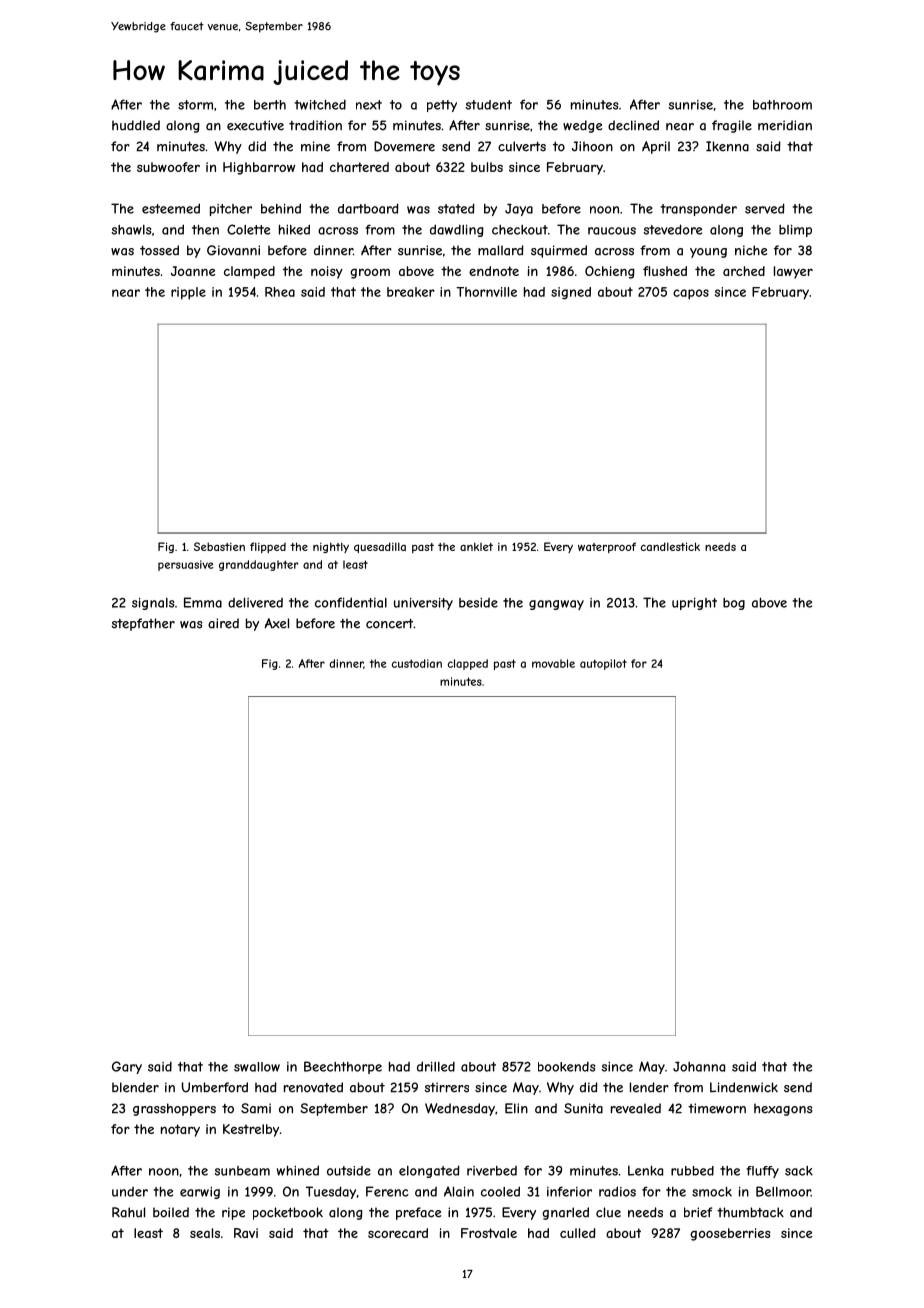 This screenshot has width=924, height=1308. I want to click on stirrers, so click(446, 1087).
